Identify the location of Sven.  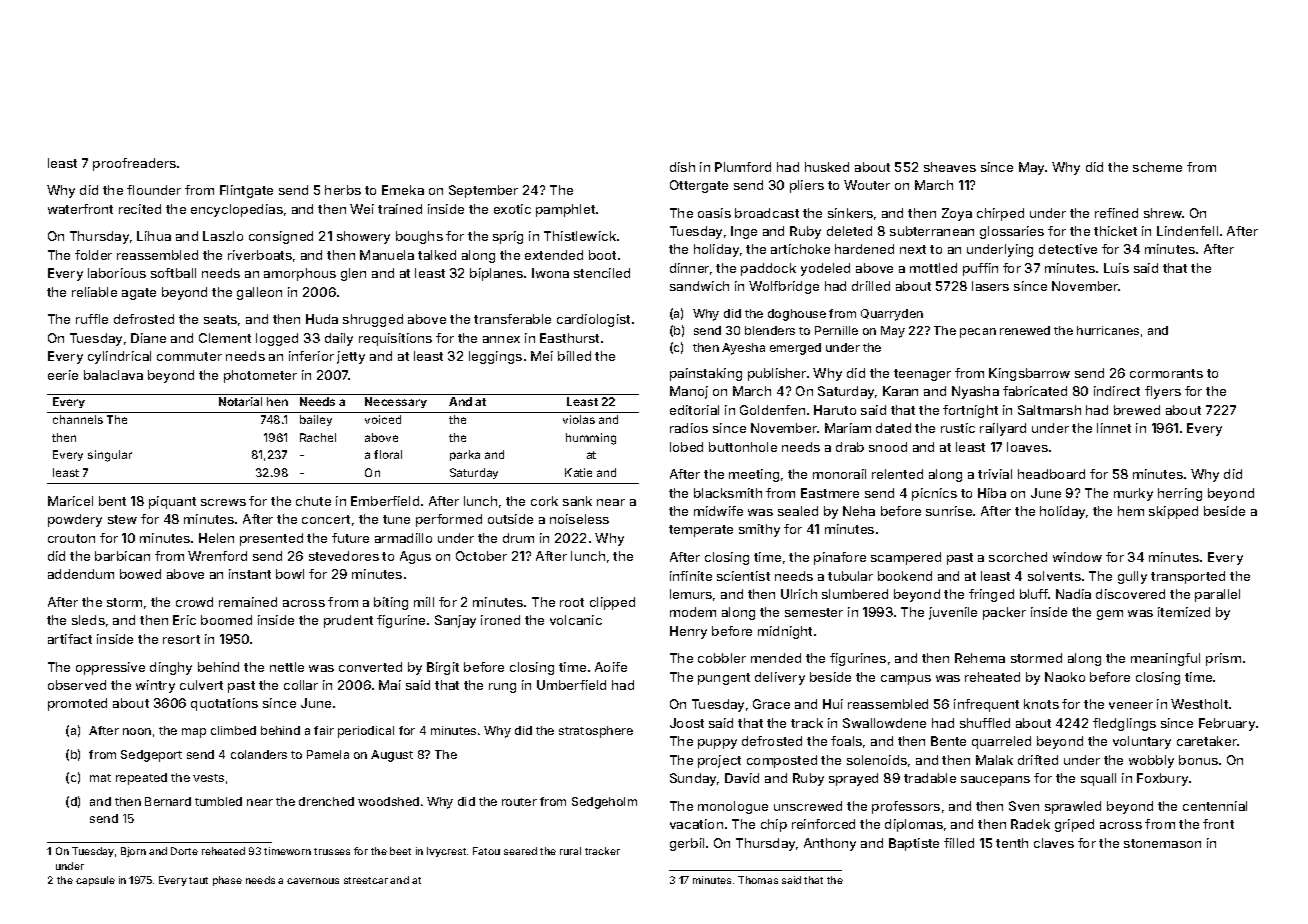
(1024, 806).
